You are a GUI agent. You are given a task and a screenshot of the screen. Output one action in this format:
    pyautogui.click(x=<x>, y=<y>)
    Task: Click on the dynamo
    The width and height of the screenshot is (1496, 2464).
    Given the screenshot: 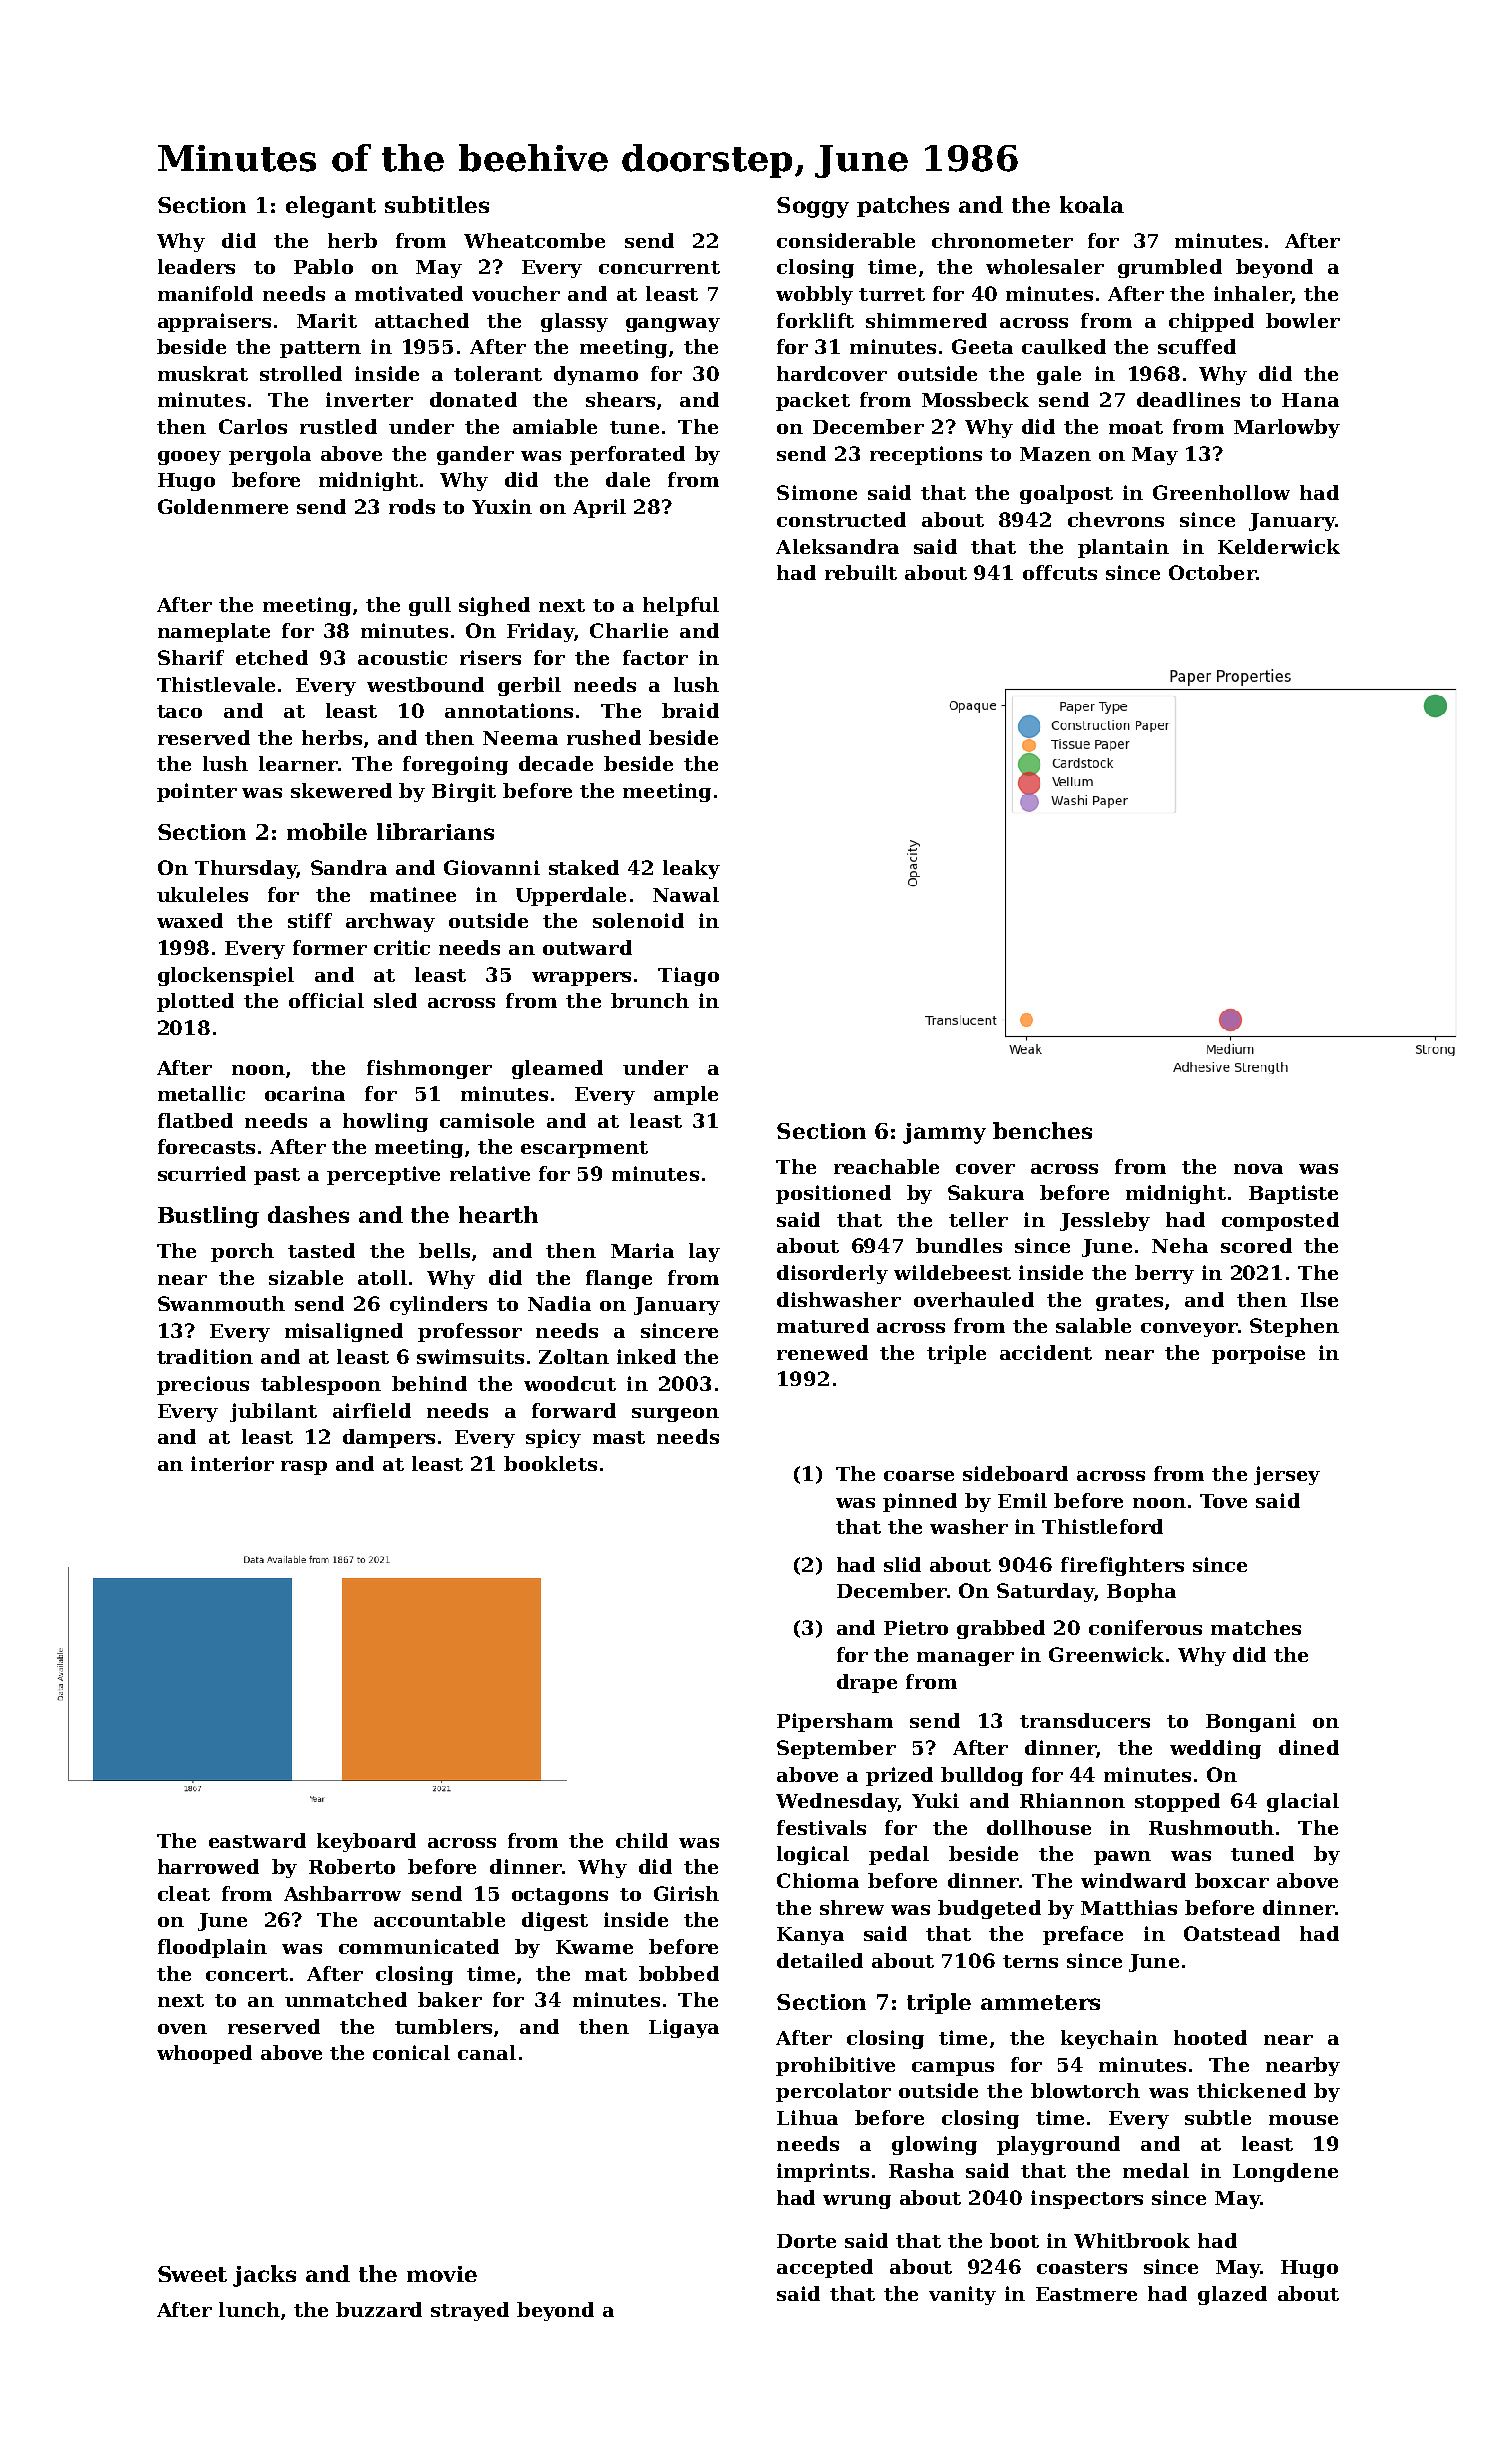 What is the action you would take?
    pyautogui.click(x=596, y=375)
